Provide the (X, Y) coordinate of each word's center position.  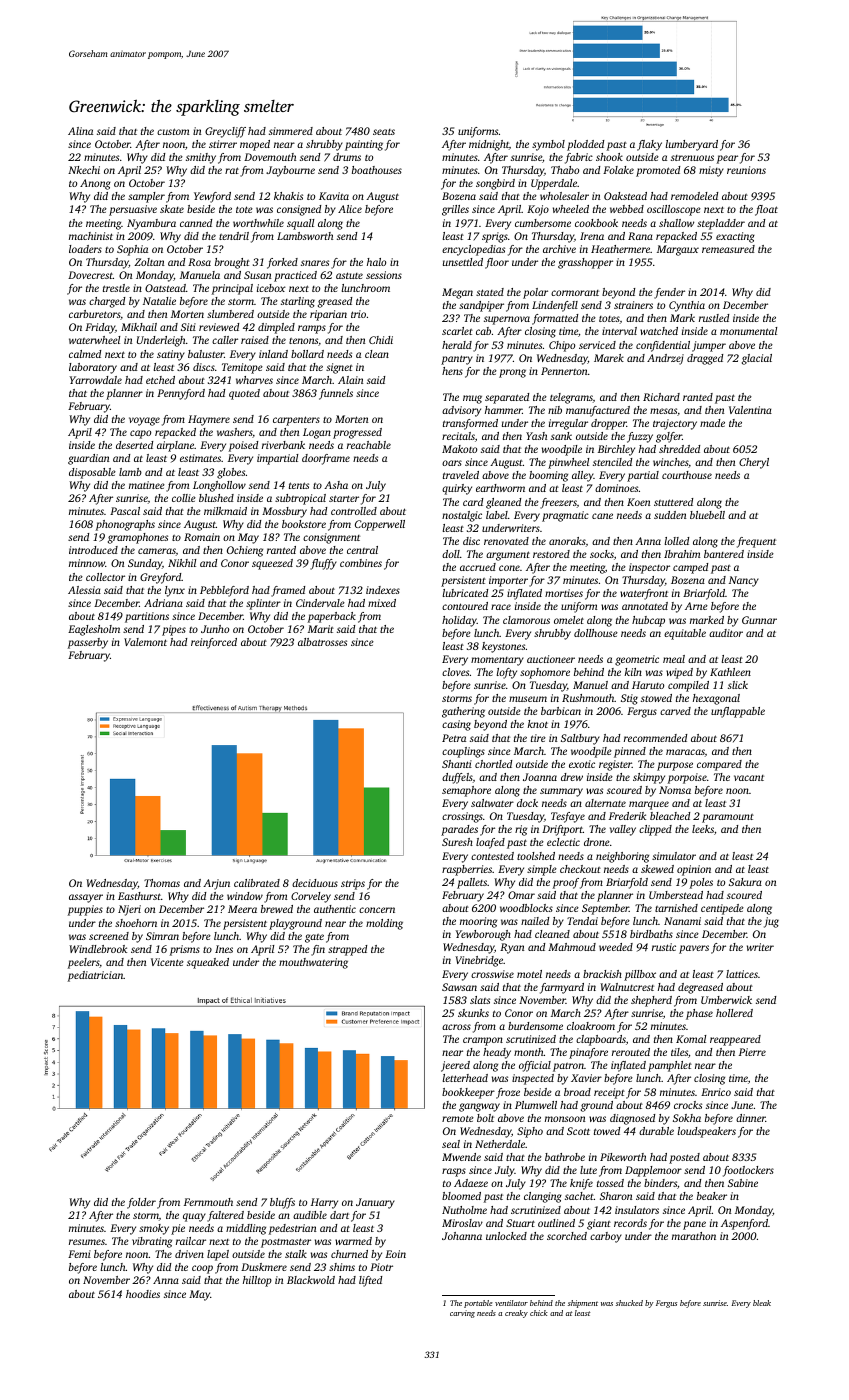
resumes (87, 1242)
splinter (263, 604)
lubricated (465, 593)
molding (384, 924)
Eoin (395, 1254)
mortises (564, 593)
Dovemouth (270, 157)
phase (699, 1014)
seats (384, 132)
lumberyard (692, 145)
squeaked (208, 963)
